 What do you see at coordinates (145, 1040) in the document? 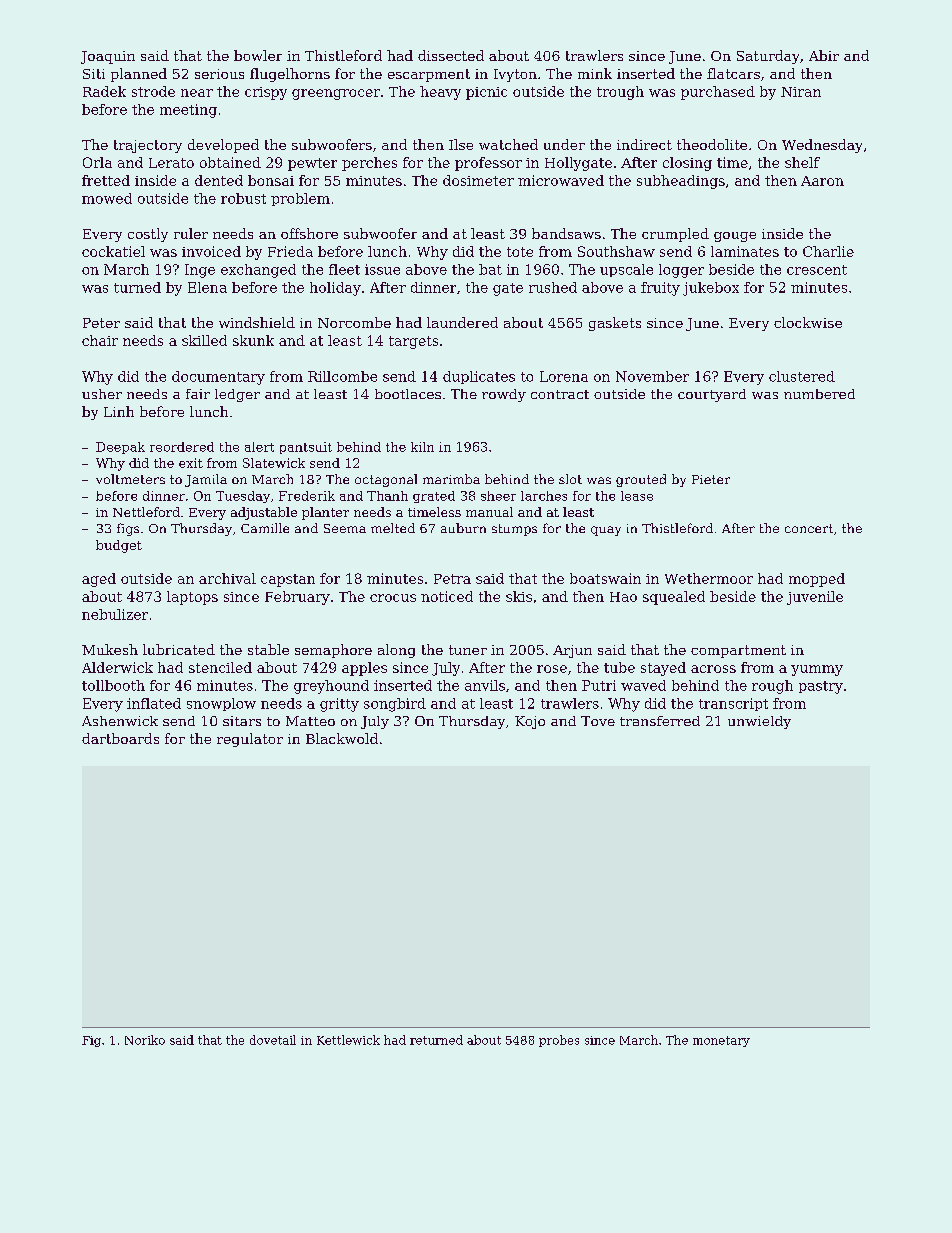
I see `Noriko` at bounding box center [145, 1040].
